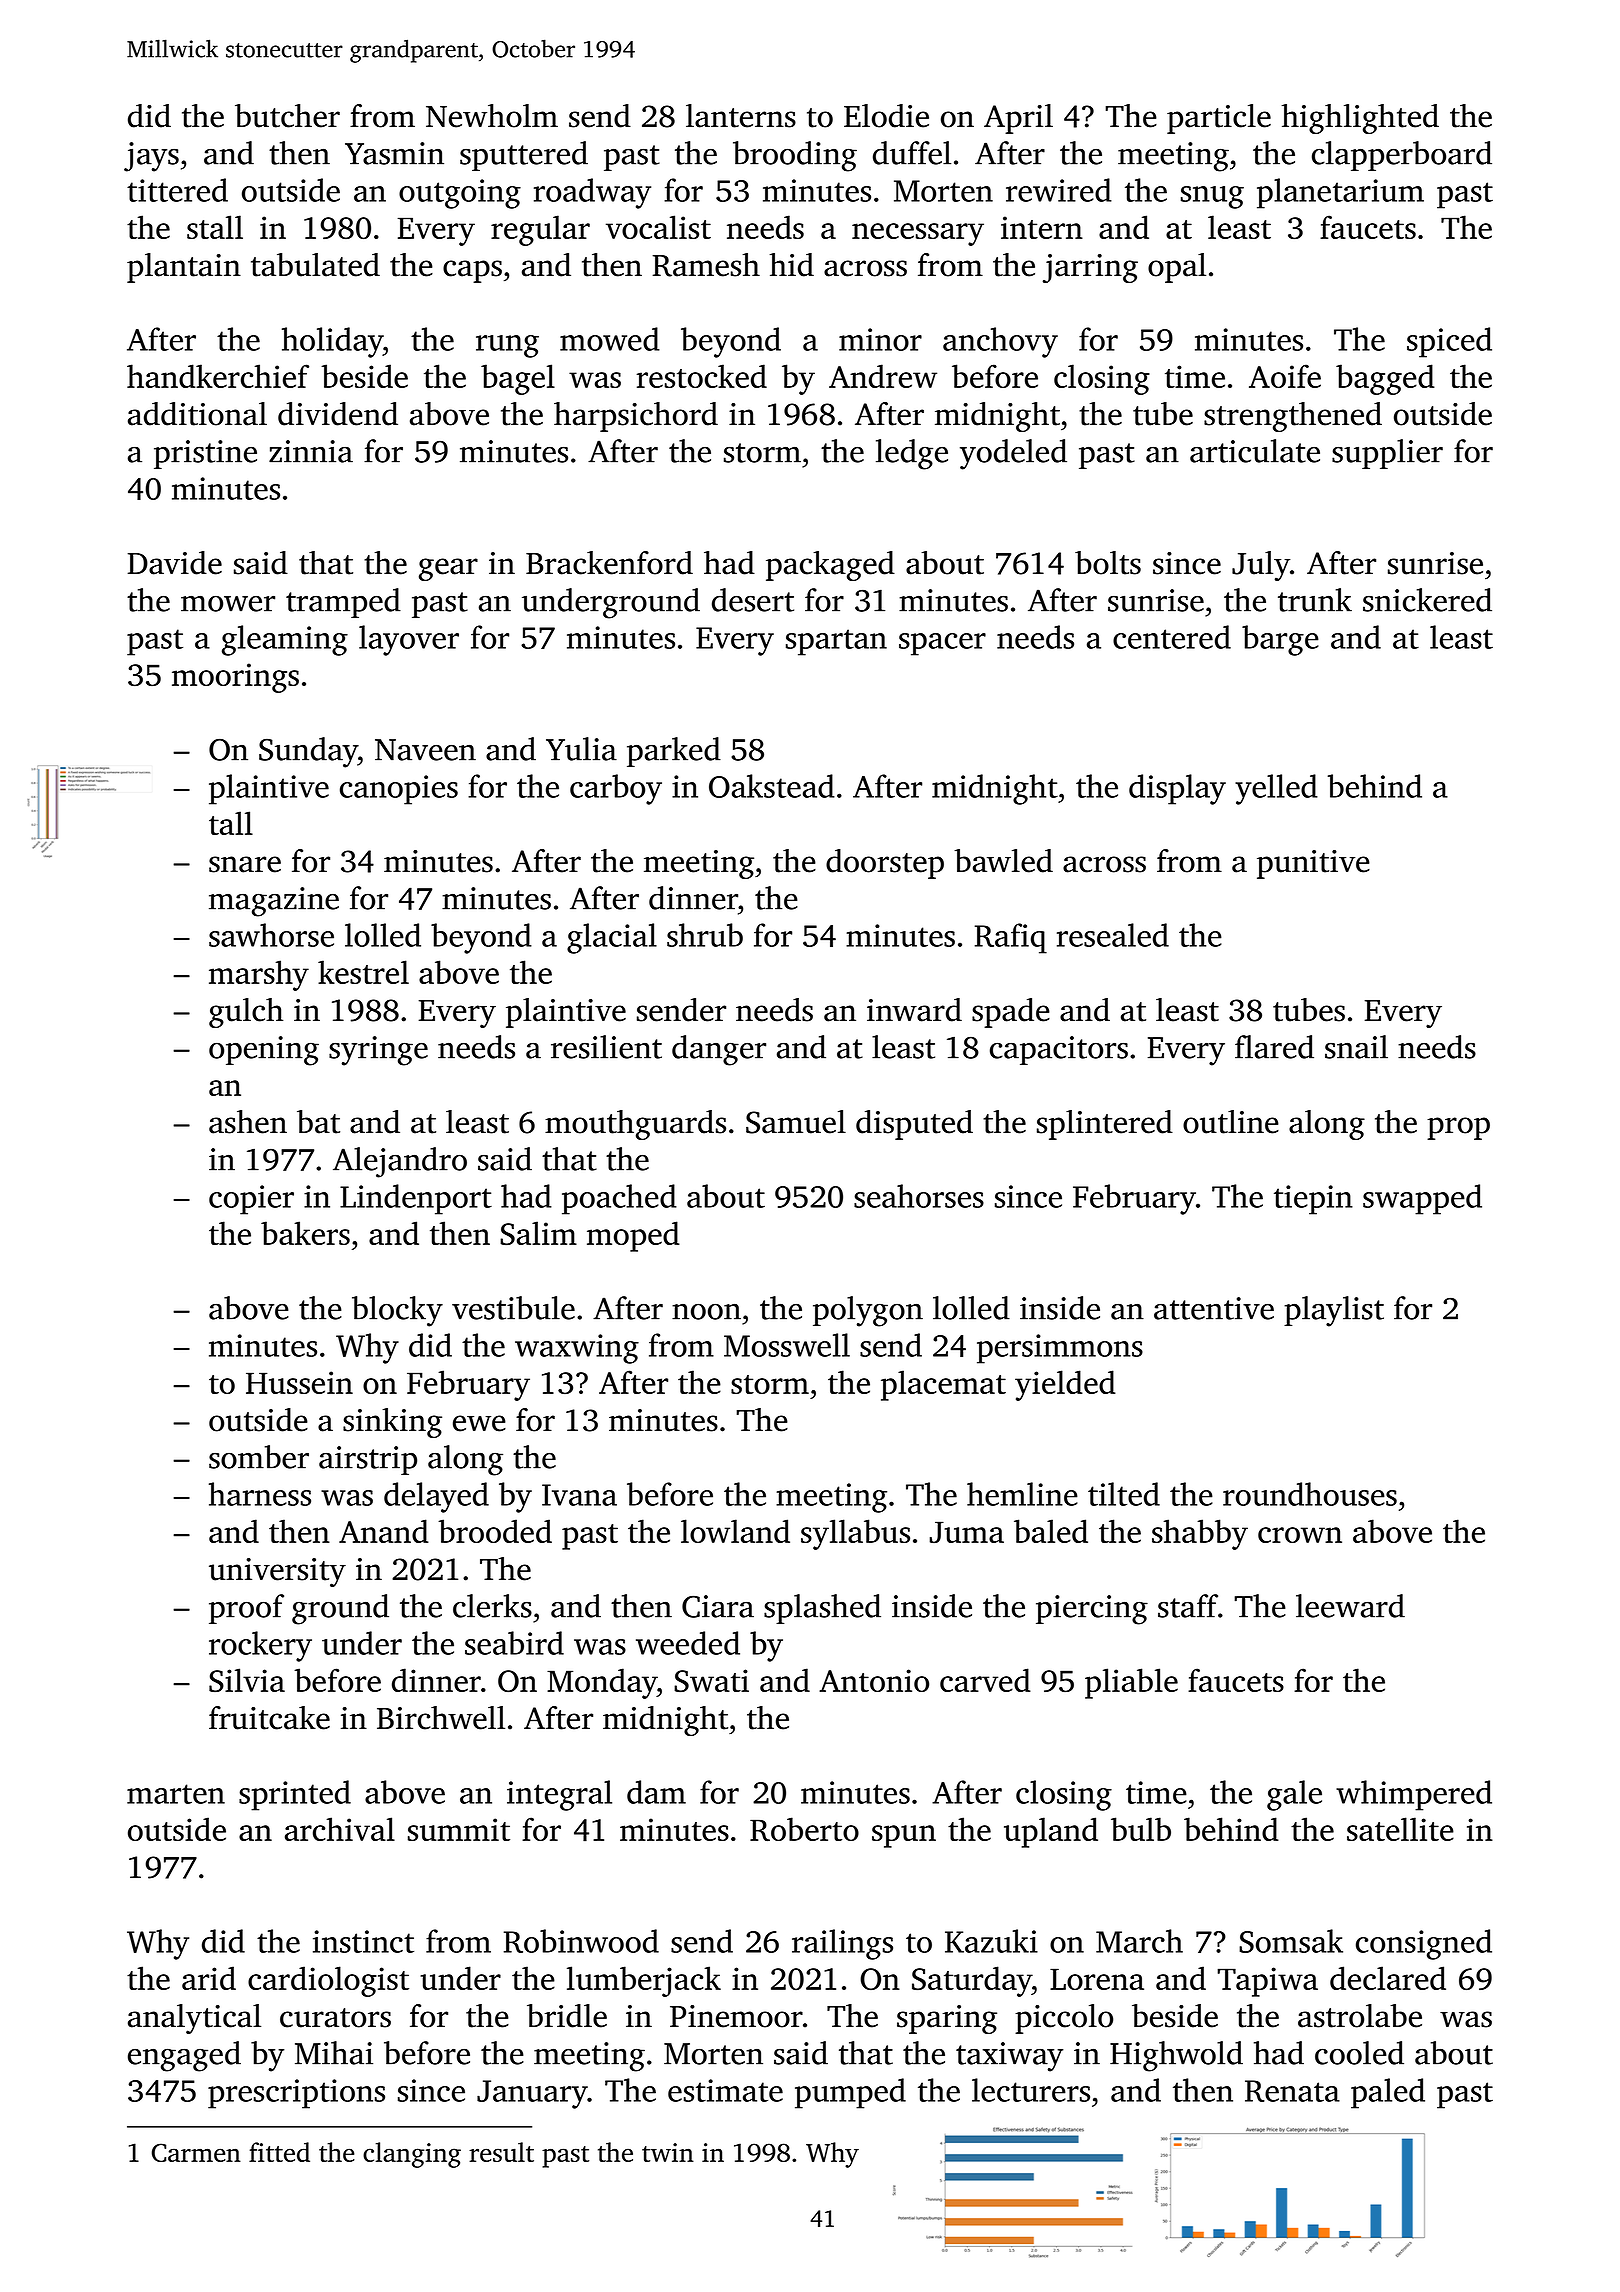  Describe the element at coordinates (184, 2056) in the image. I see `engaged` at that location.
